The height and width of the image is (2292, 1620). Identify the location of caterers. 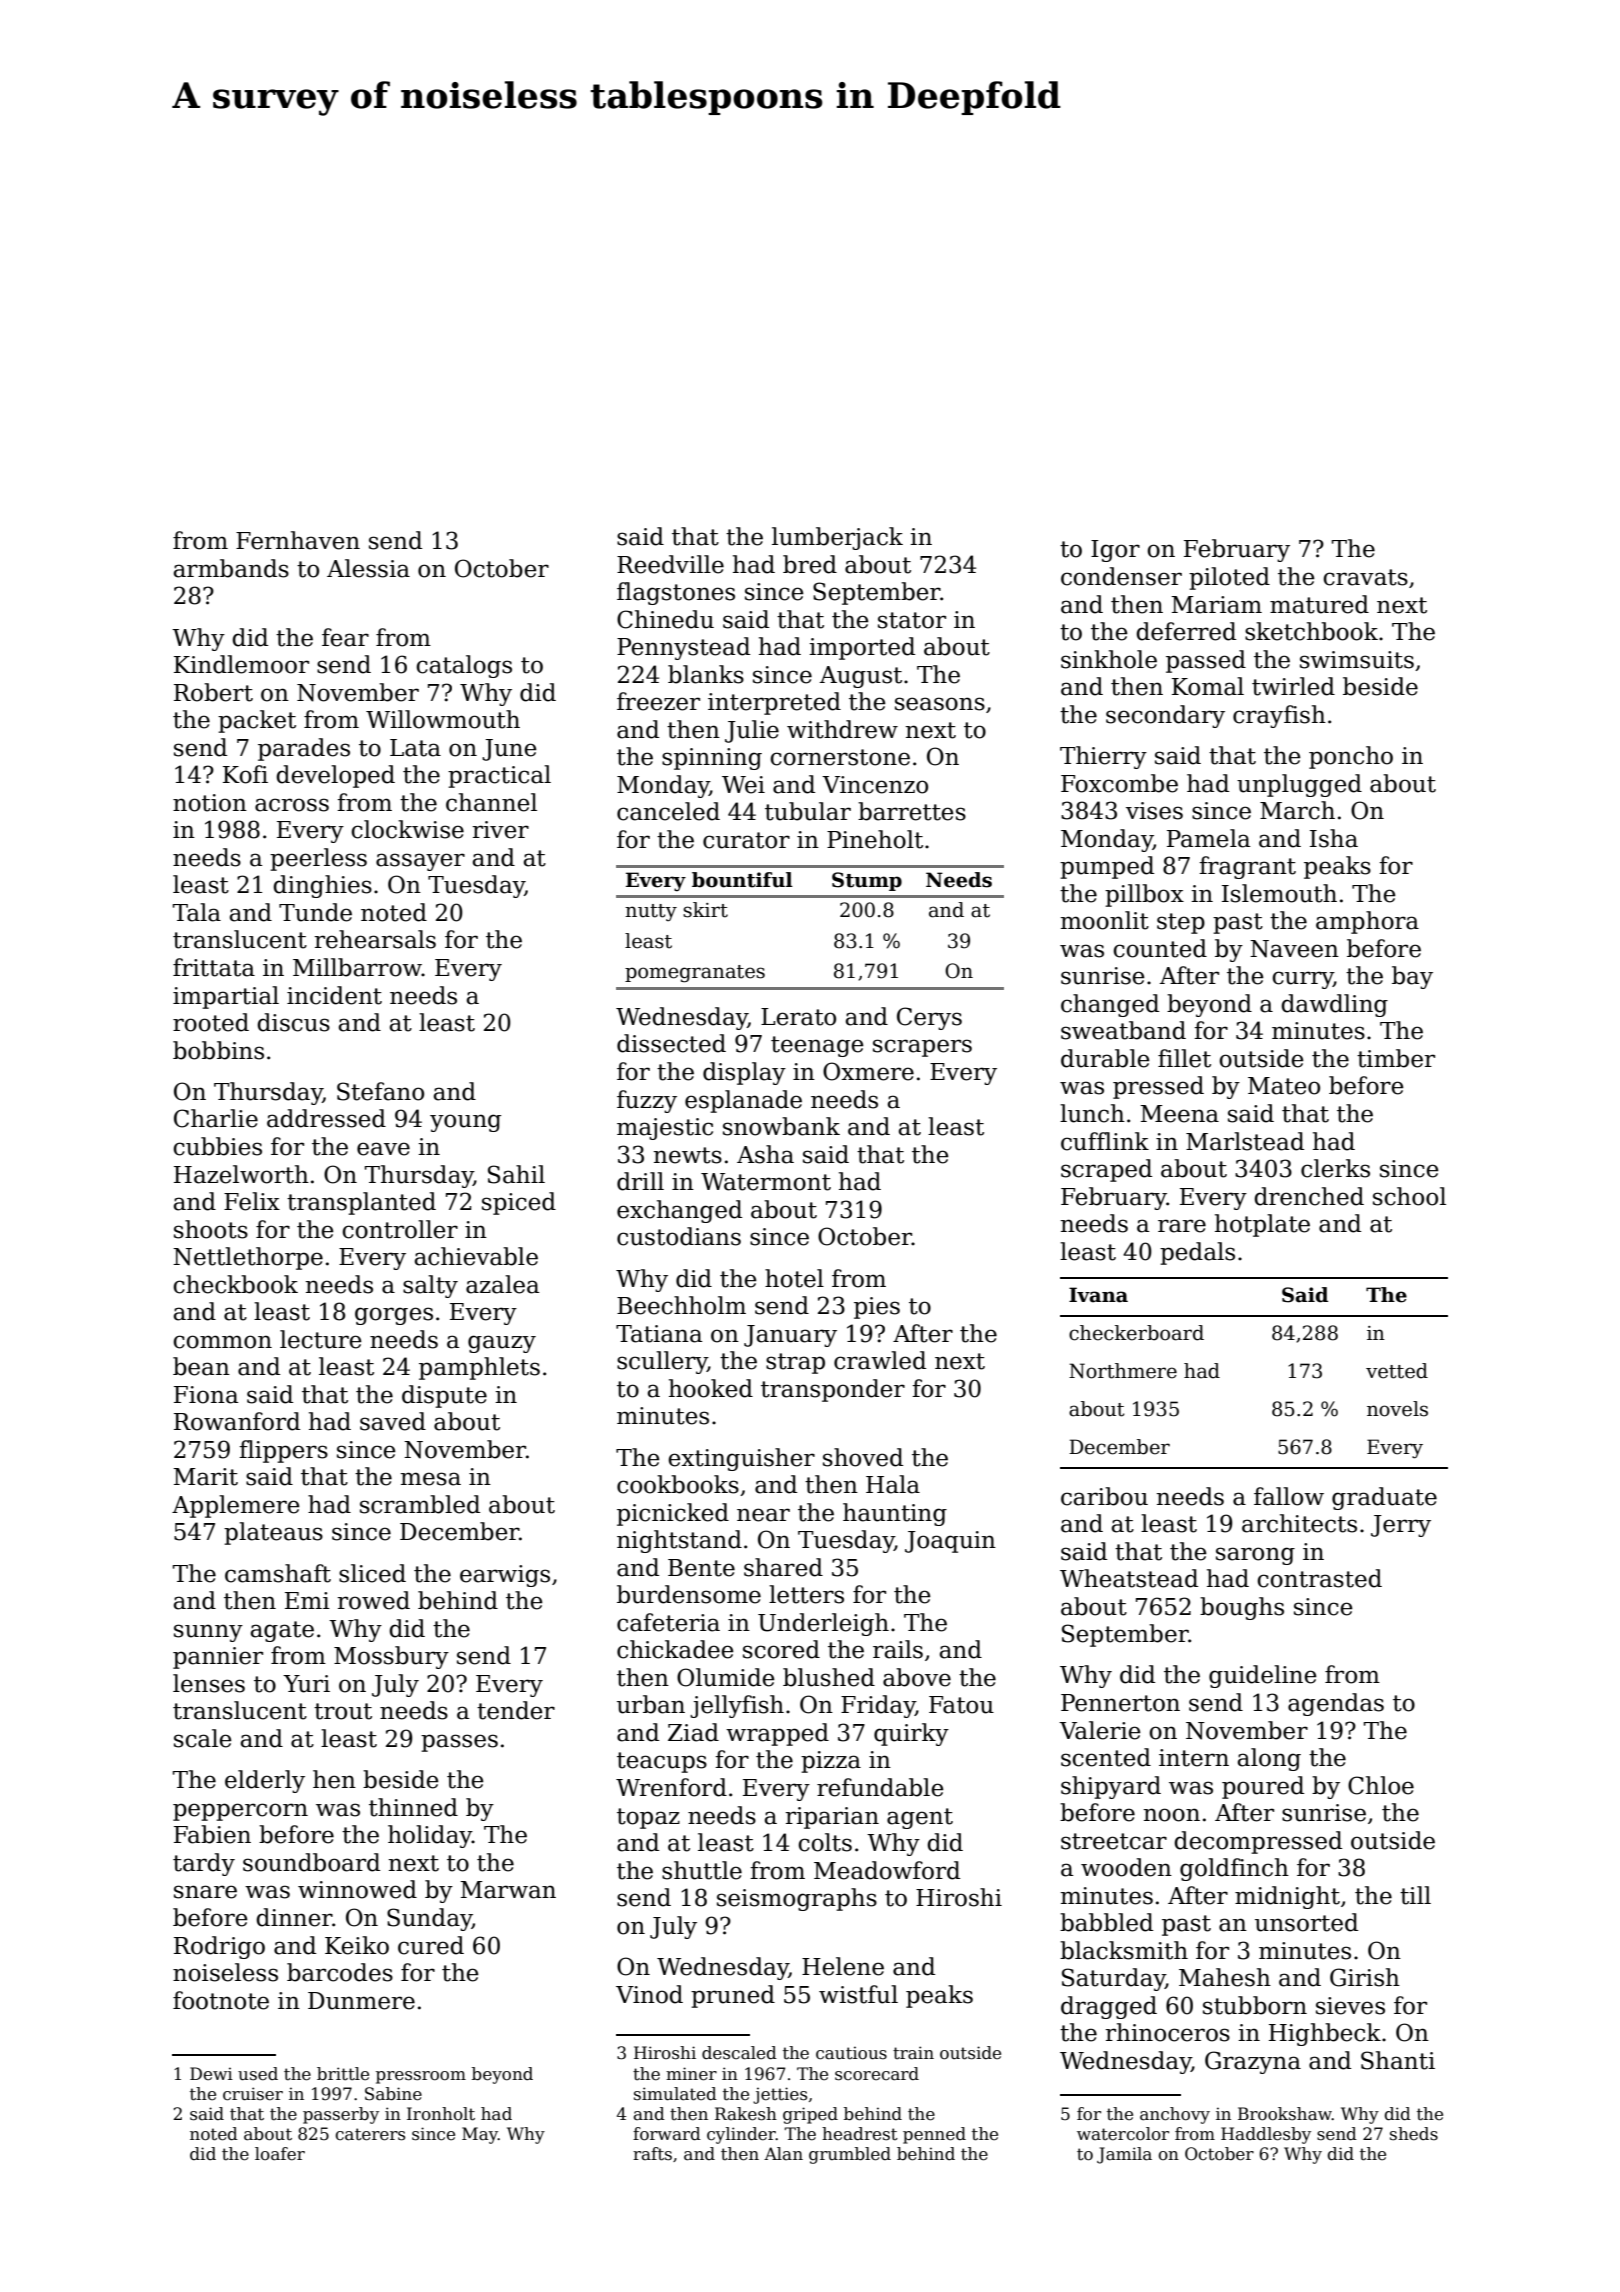
(370, 2134).
